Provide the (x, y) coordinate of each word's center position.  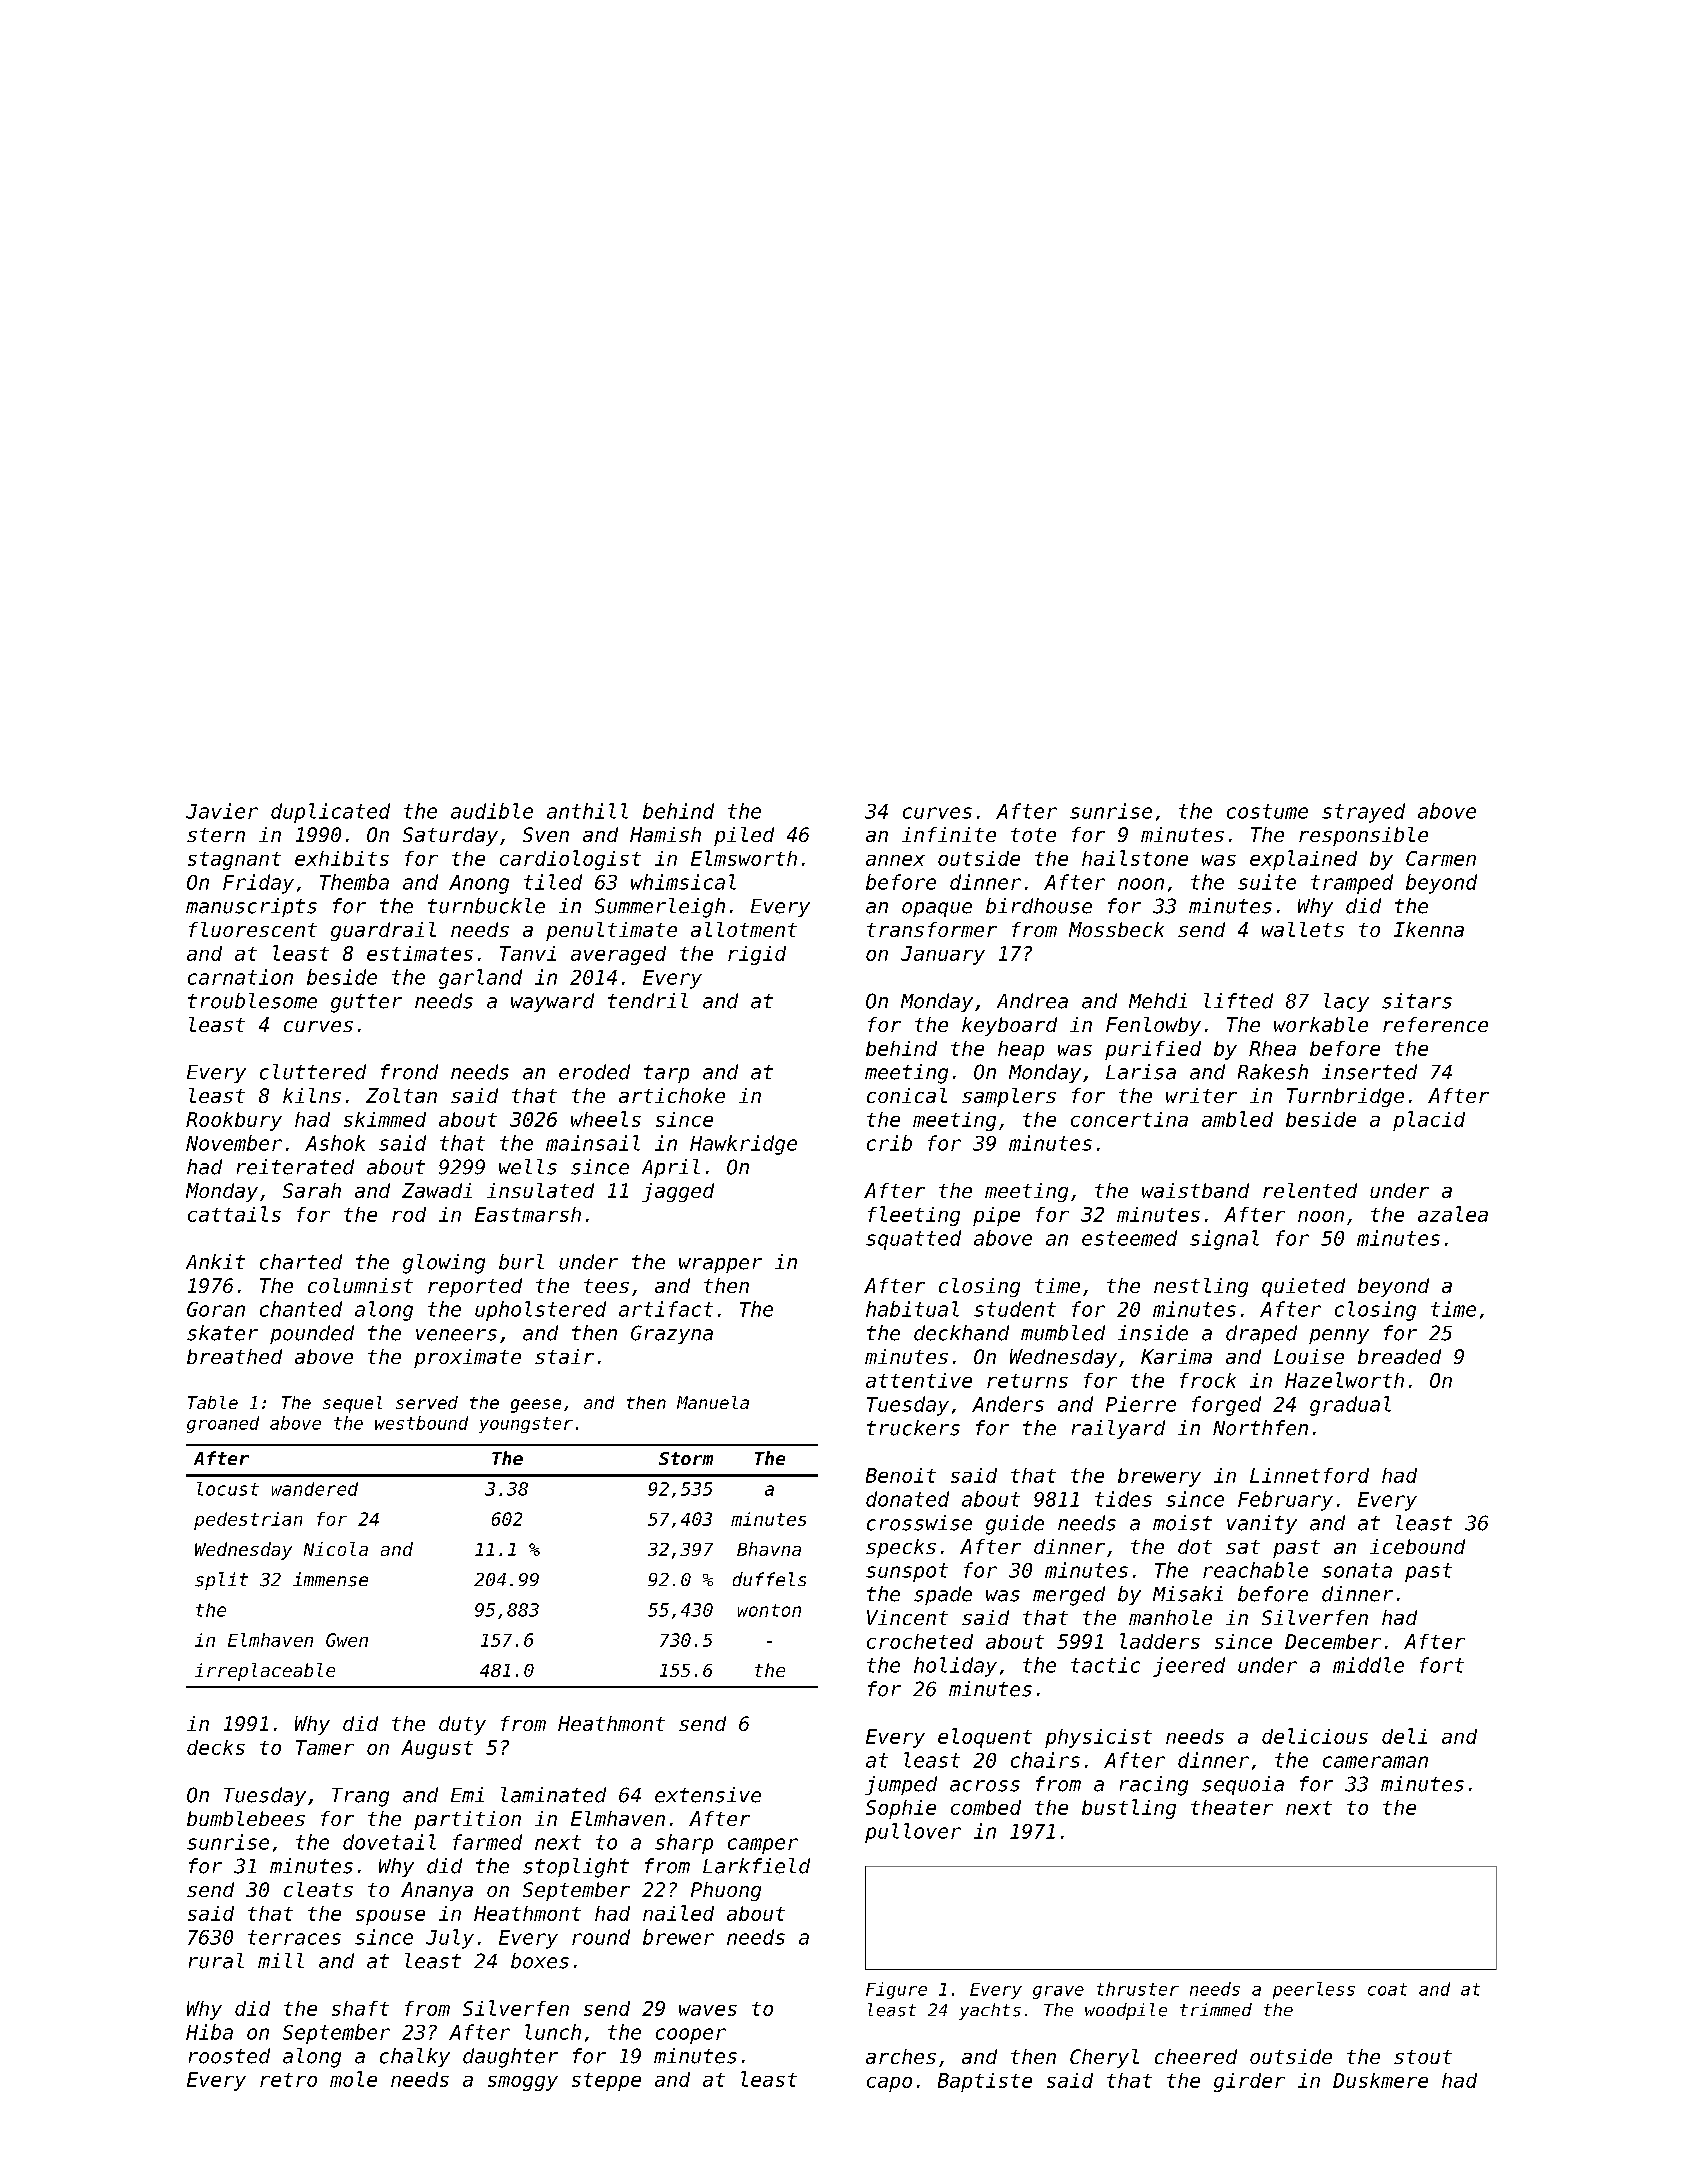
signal (1224, 1240)
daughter (510, 2058)
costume (1267, 811)
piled (744, 836)
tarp (666, 1074)
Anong (479, 884)
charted (301, 1262)
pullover (913, 1833)
